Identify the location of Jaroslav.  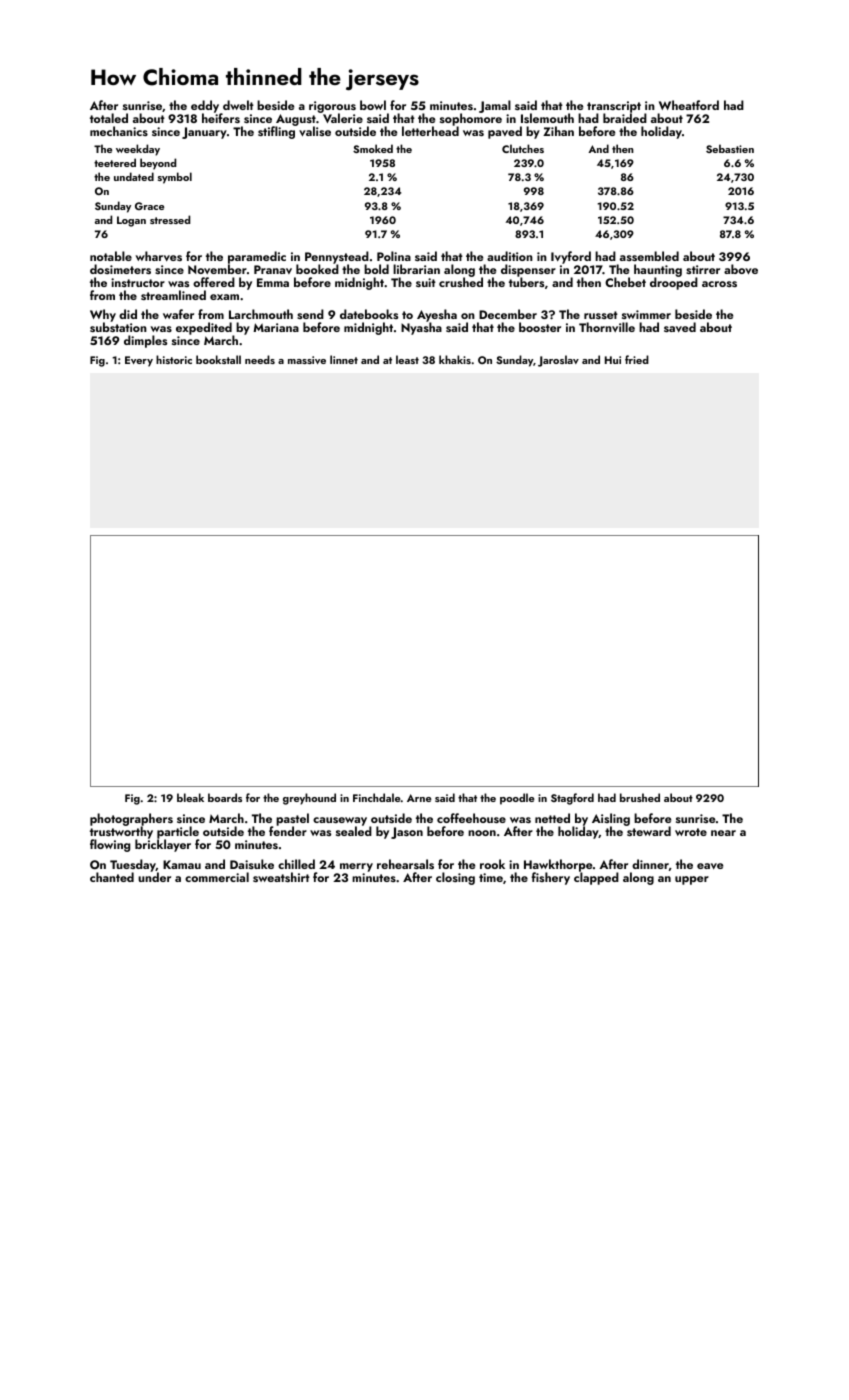
(558, 361).
